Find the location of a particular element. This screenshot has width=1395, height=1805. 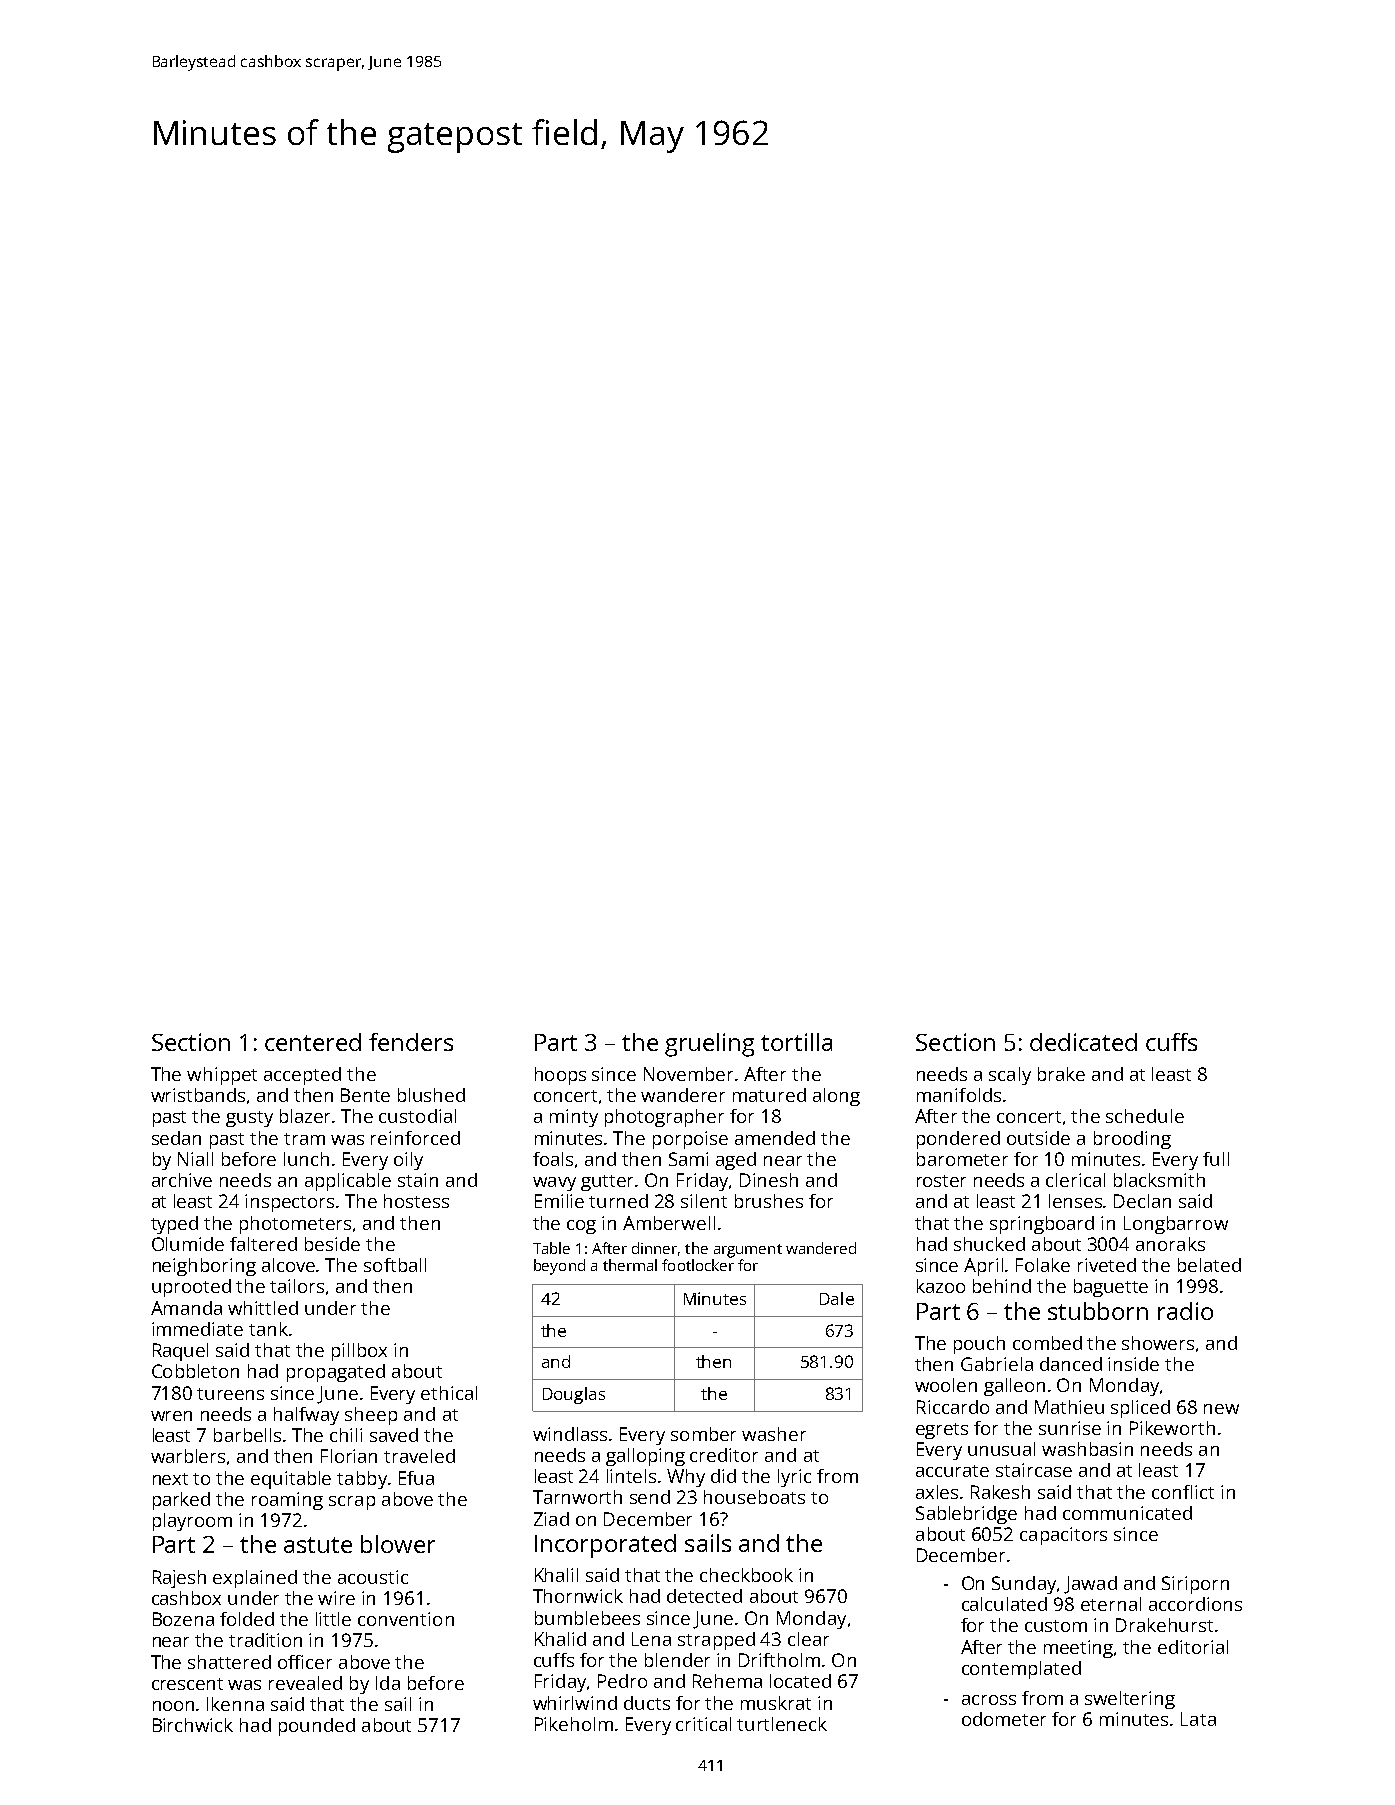

immediate is located at coordinates (197, 1329).
